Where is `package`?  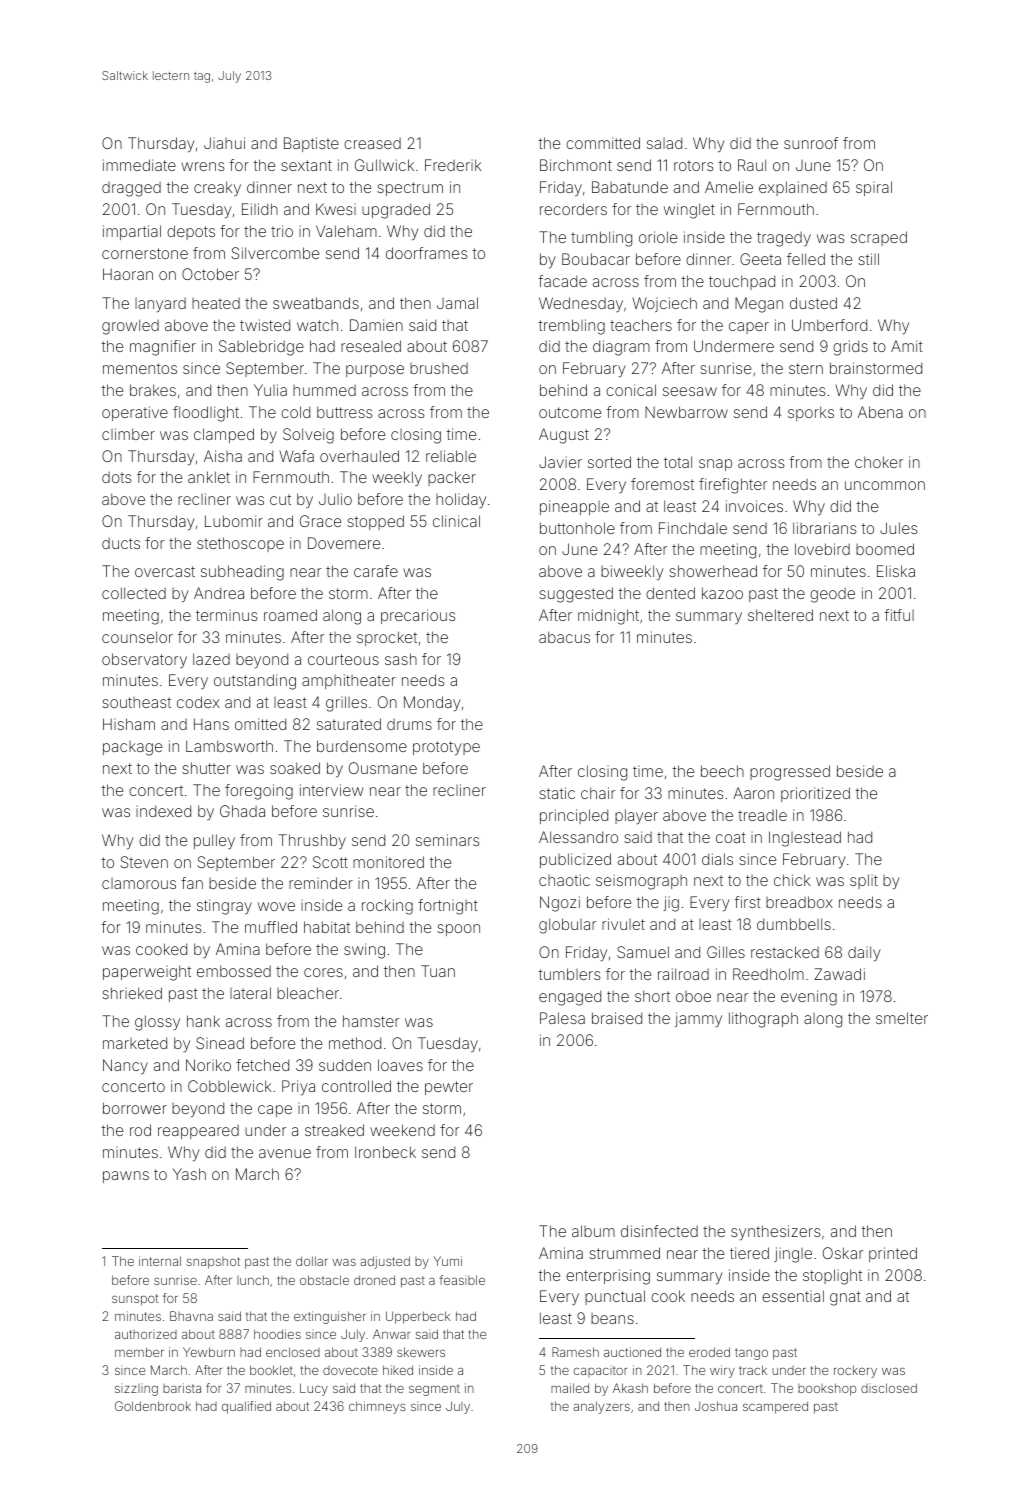 package is located at coordinates (132, 748).
